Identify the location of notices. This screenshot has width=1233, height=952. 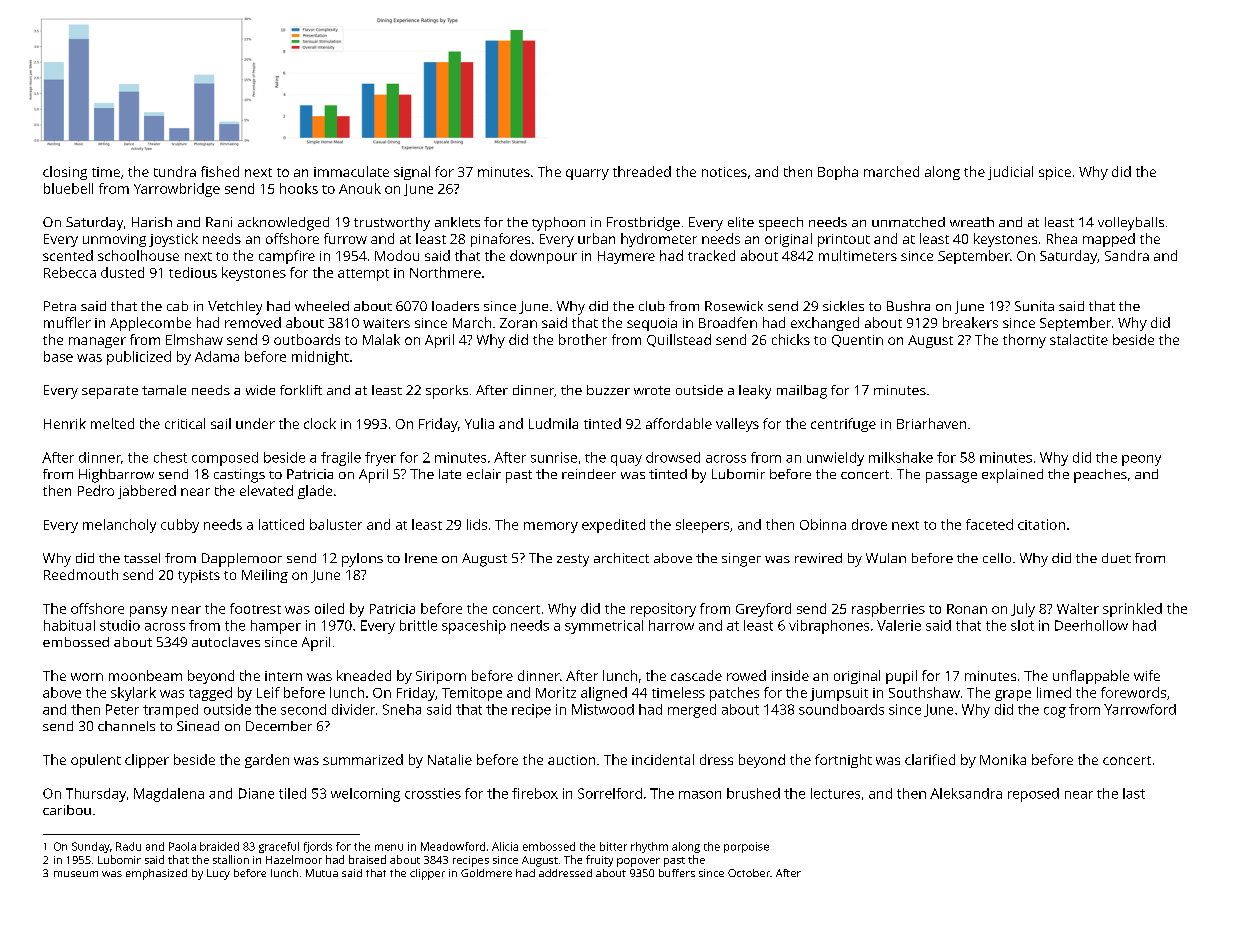
(724, 172).
